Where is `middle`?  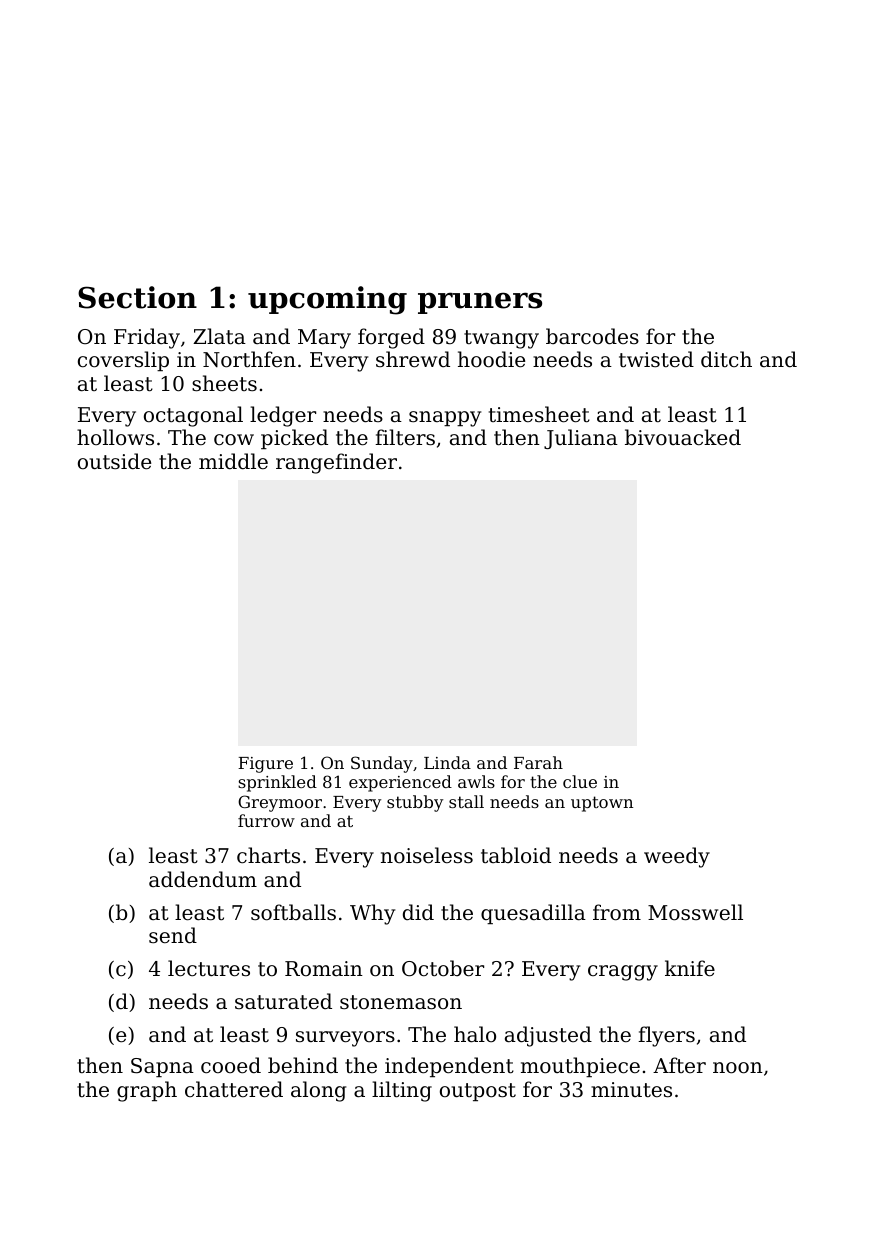
middle is located at coordinates (233, 461).
